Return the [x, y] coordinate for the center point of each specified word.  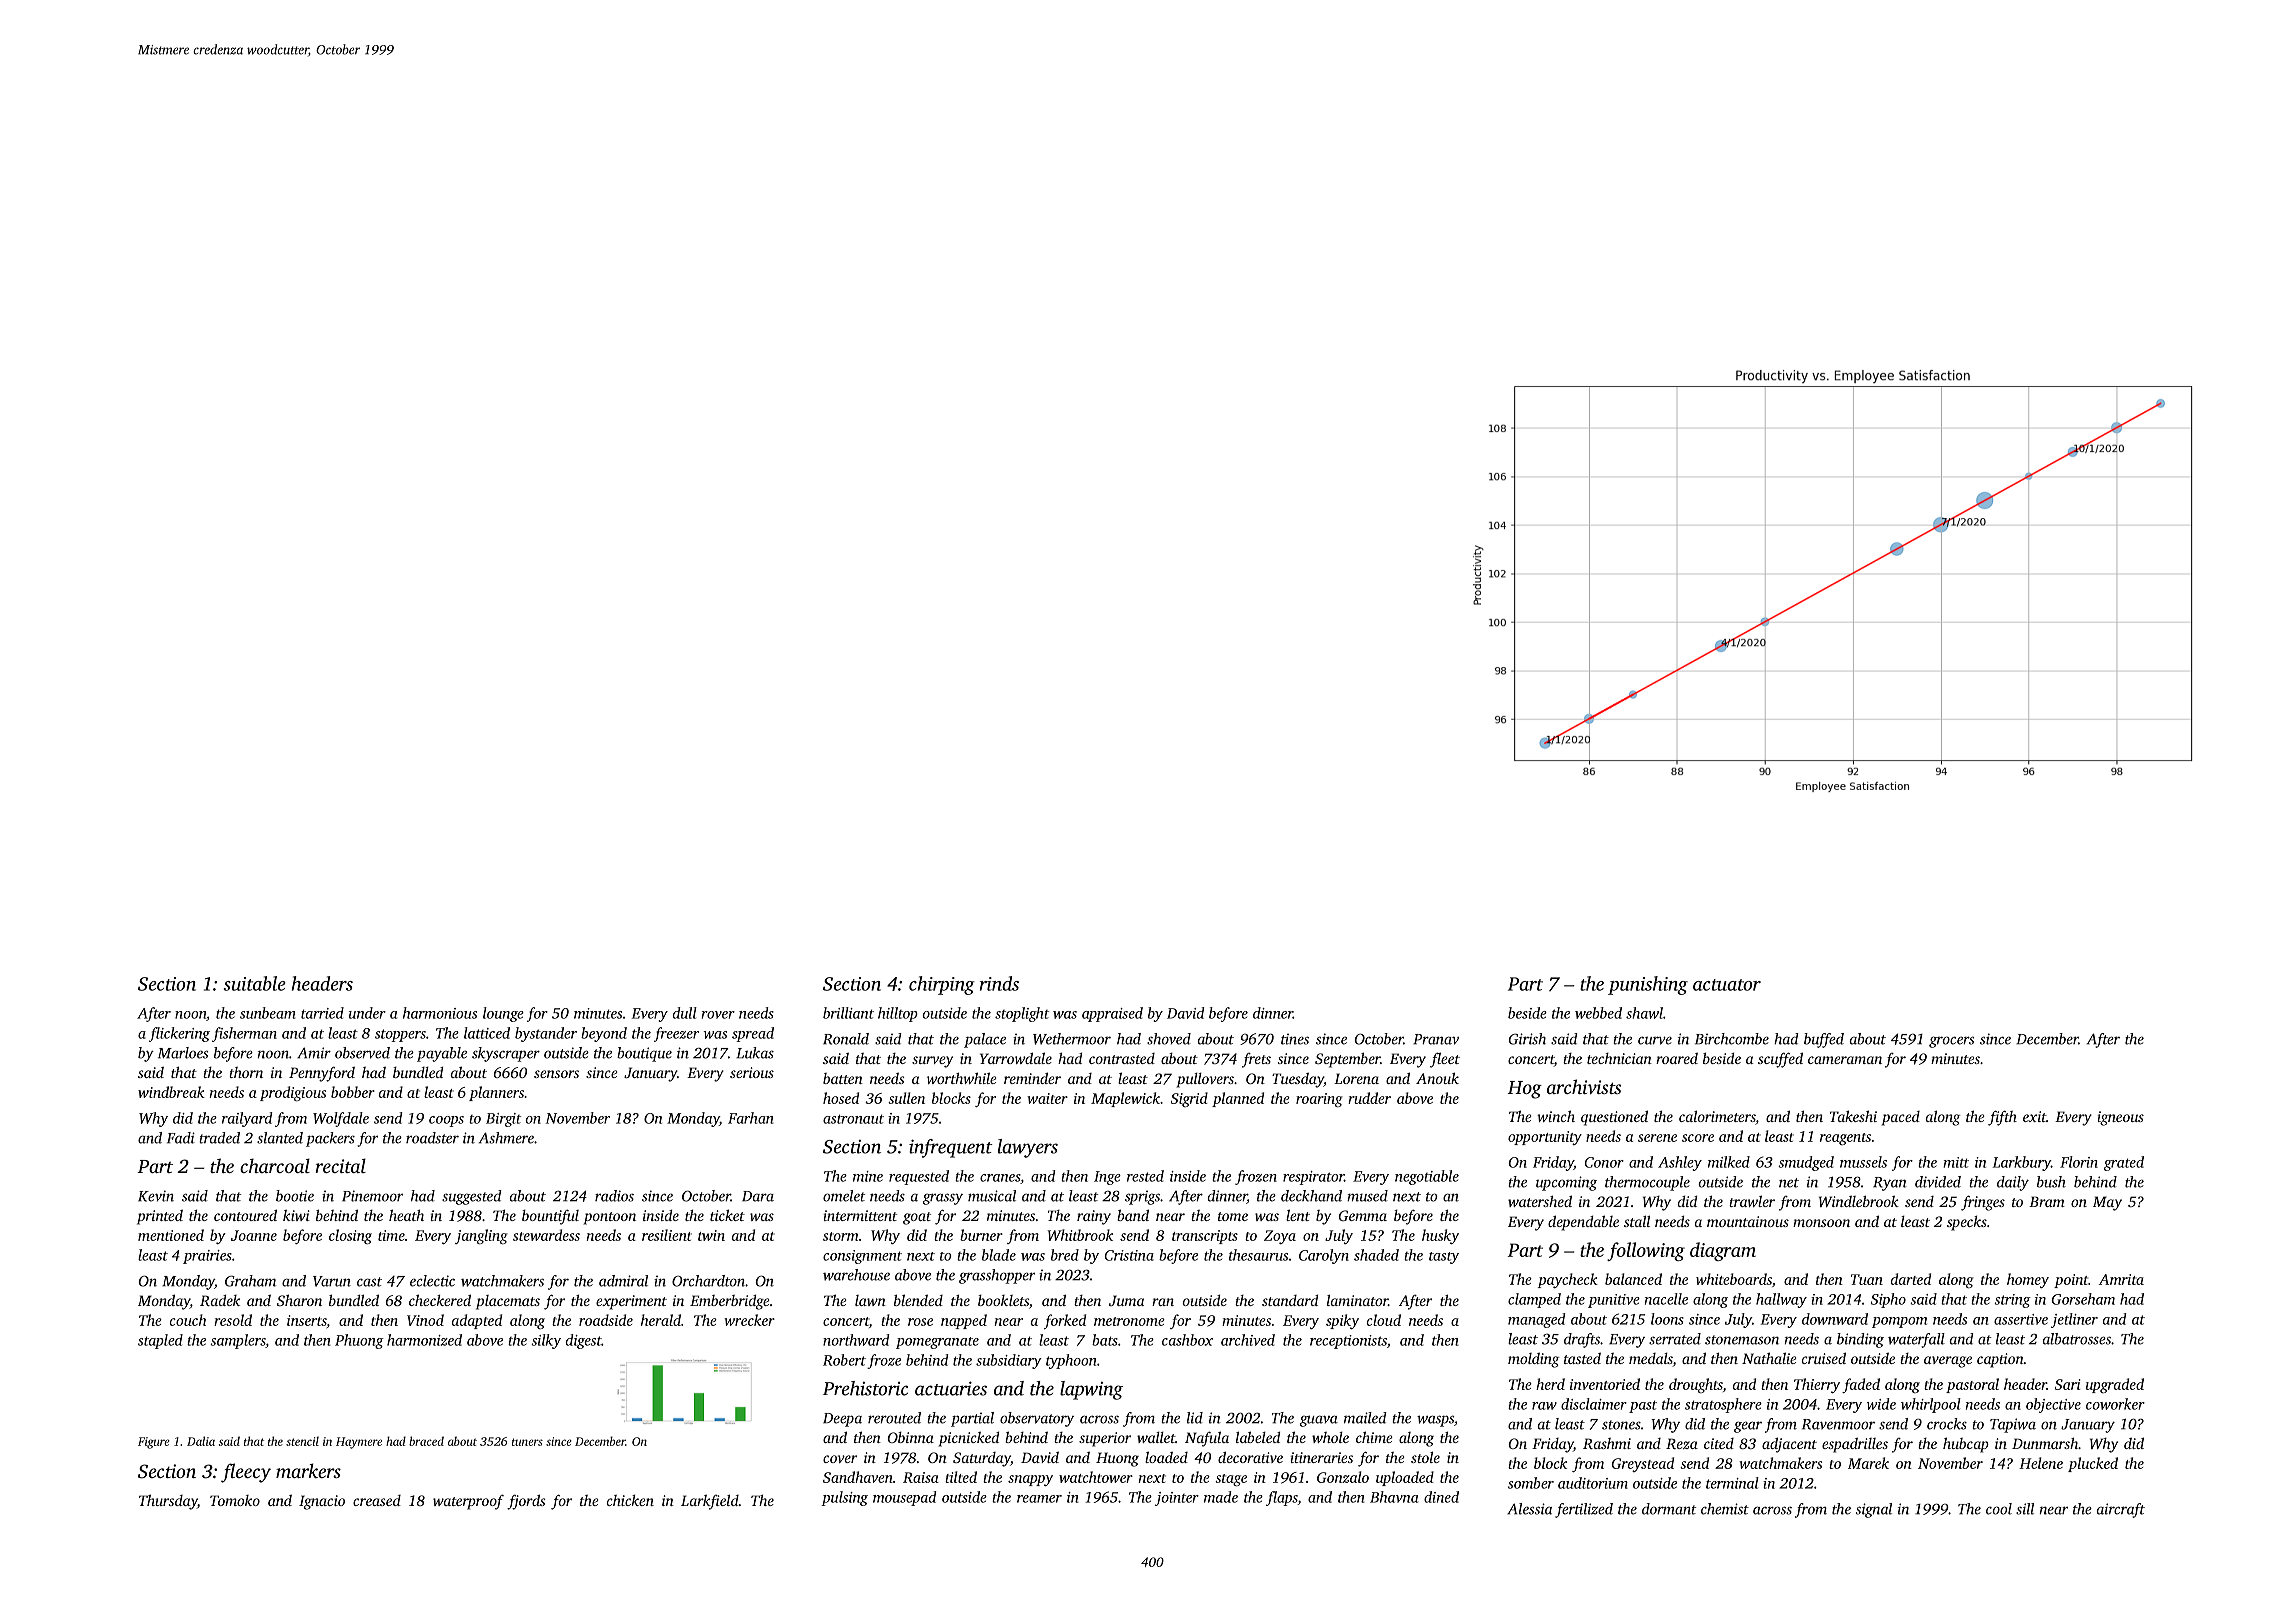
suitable [254, 983]
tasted [1582, 1358]
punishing [1648, 985]
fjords [526, 1502]
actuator [1727, 985]
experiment [631, 1302]
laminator [1357, 1300]
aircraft [2121, 1510]
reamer [1039, 1499]
